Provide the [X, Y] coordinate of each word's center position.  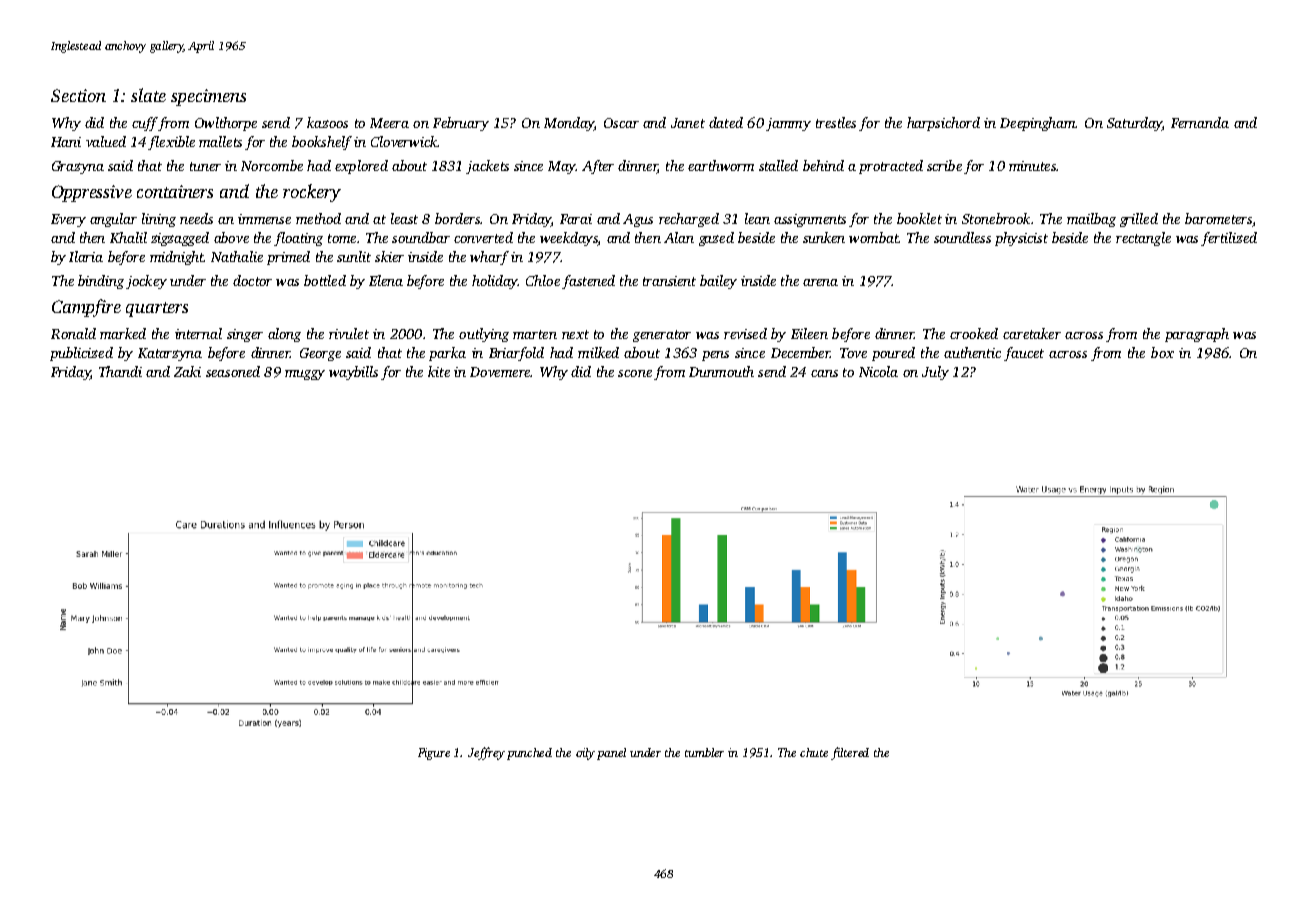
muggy [305, 375]
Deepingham [1037, 124]
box [1162, 352]
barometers [1218, 218]
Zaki [187, 371]
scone [635, 373]
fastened [588, 282]
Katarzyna [170, 354]
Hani [66, 142]
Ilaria [86, 256]
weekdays [569, 239]
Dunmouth [721, 371]
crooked [974, 333]
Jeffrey [486, 753]
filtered [850, 753]
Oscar [621, 123]
